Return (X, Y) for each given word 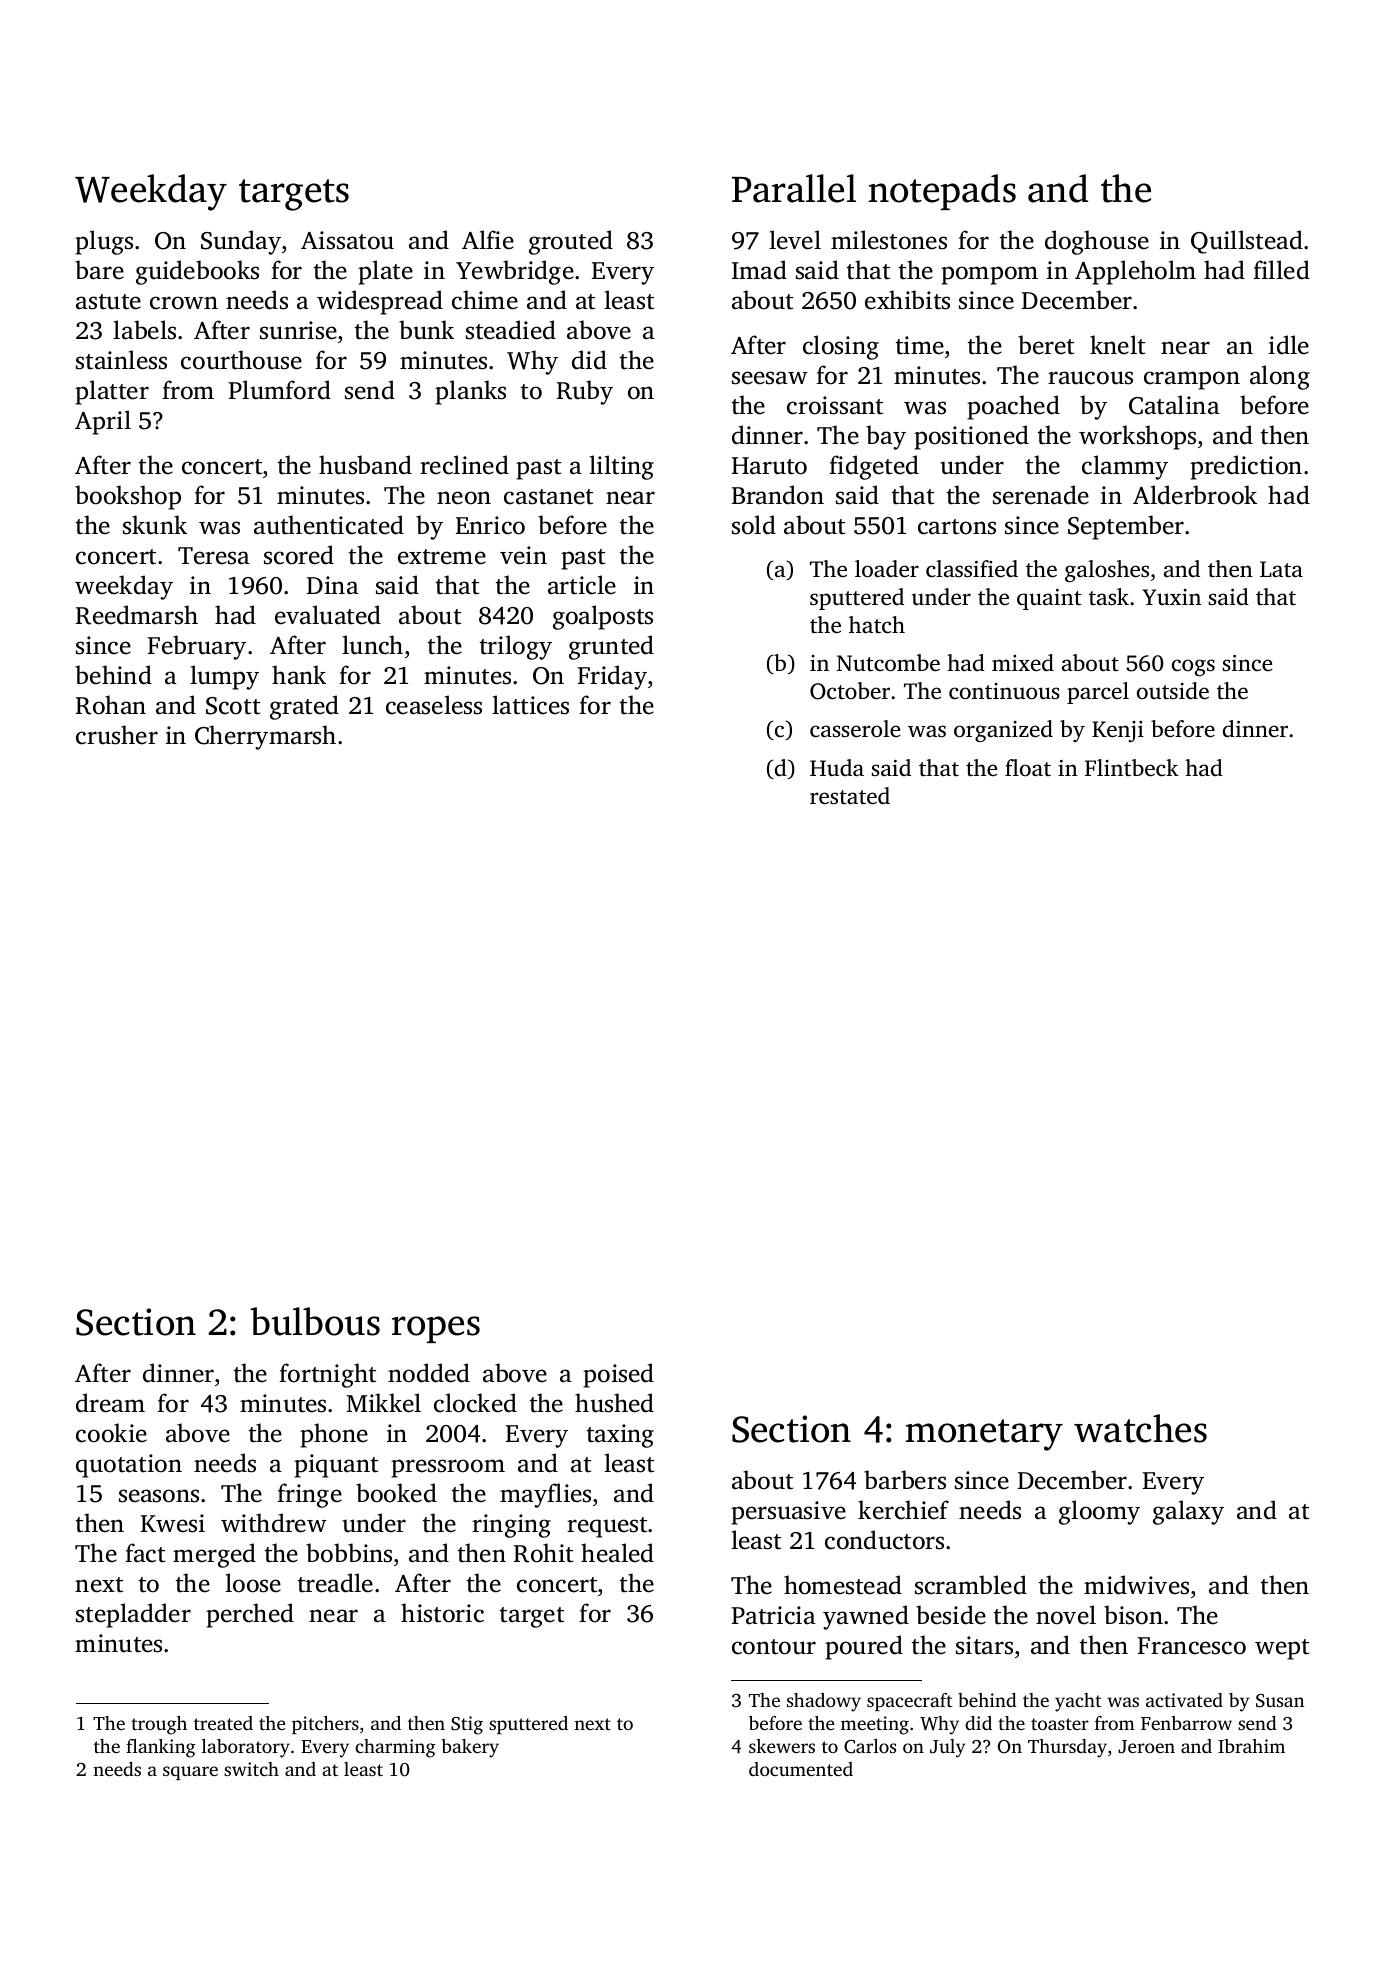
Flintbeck (1132, 768)
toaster (1060, 1724)
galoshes (1107, 571)
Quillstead (1247, 242)
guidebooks (197, 272)
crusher (117, 735)
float (1028, 767)
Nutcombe (888, 663)
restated (850, 796)
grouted (571, 242)
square (190, 1773)
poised (618, 1375)
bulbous (315, 1321)
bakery (470, 1748)
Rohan (111, 705)
